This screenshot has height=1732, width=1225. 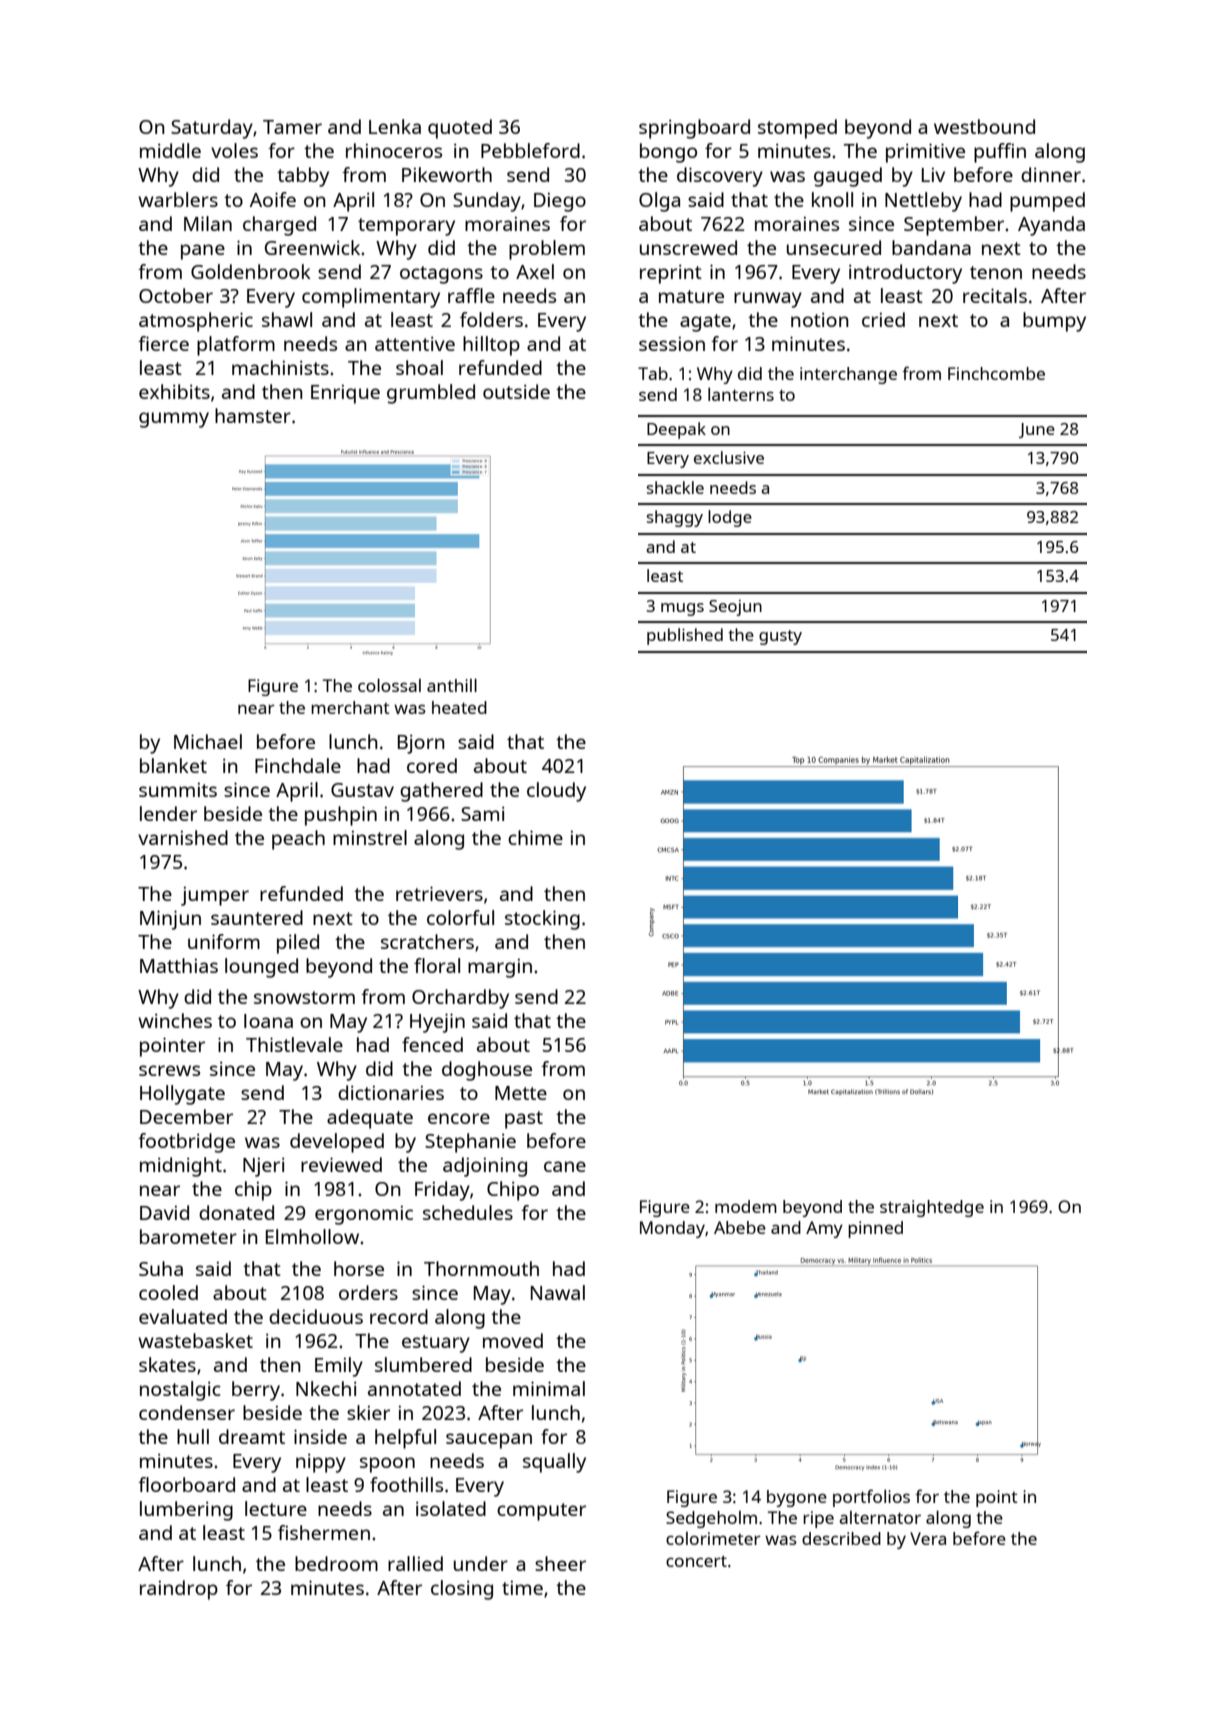 I want to click on Seojun, so click(x=735, y=608).
